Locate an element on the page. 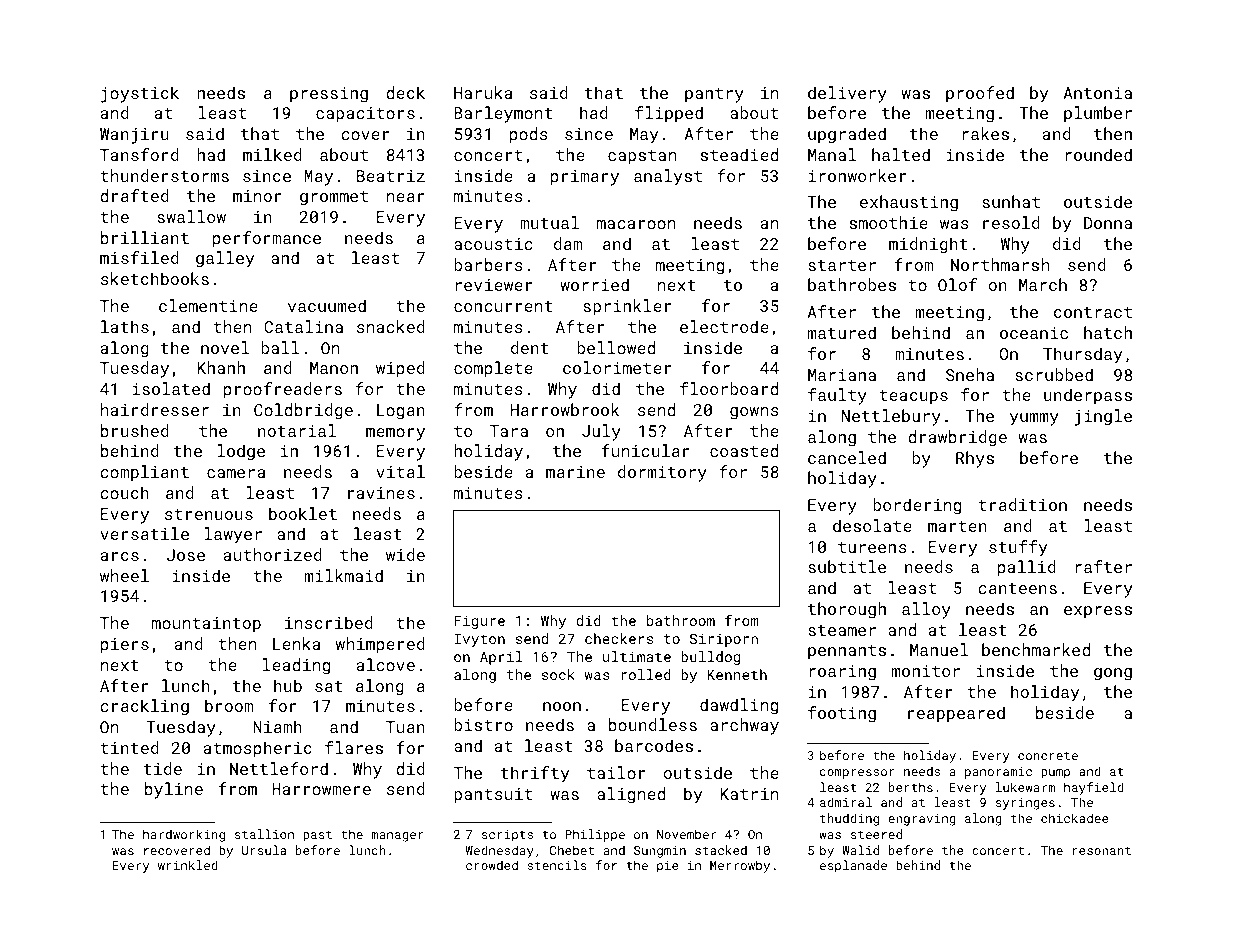  authorized is located at coordinates (273, 554).
